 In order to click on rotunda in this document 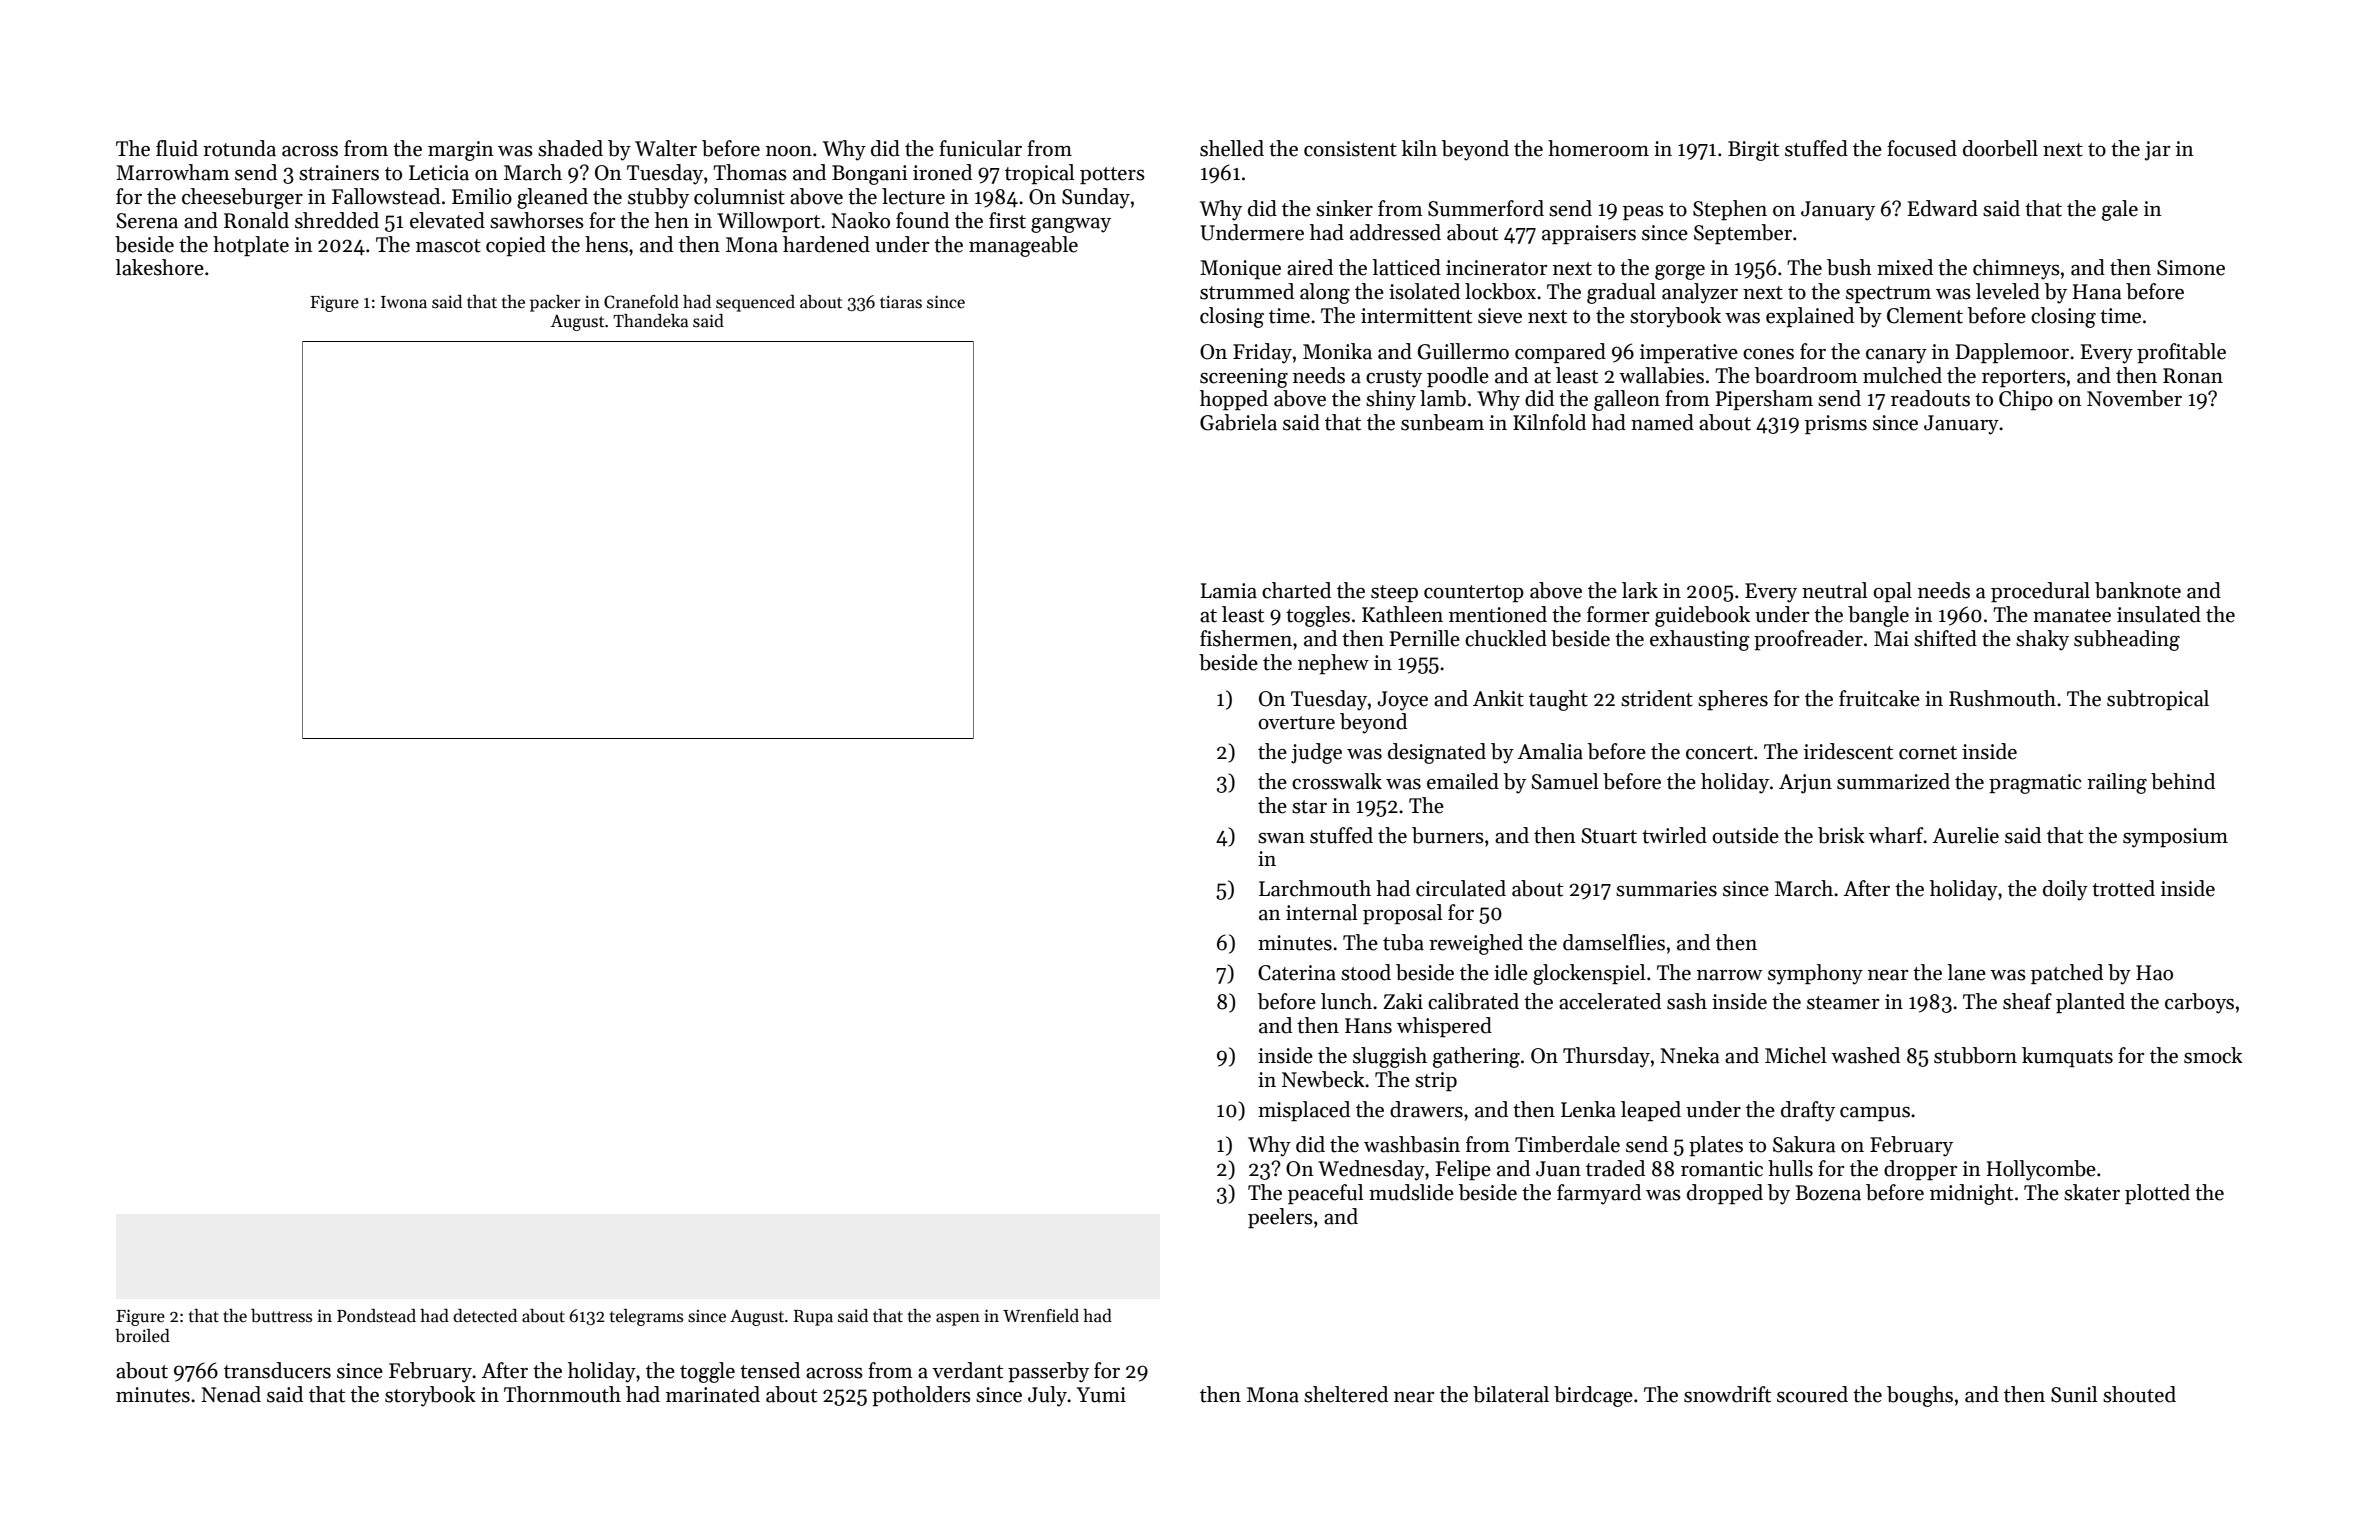, I will do `click(239, 148)`.
